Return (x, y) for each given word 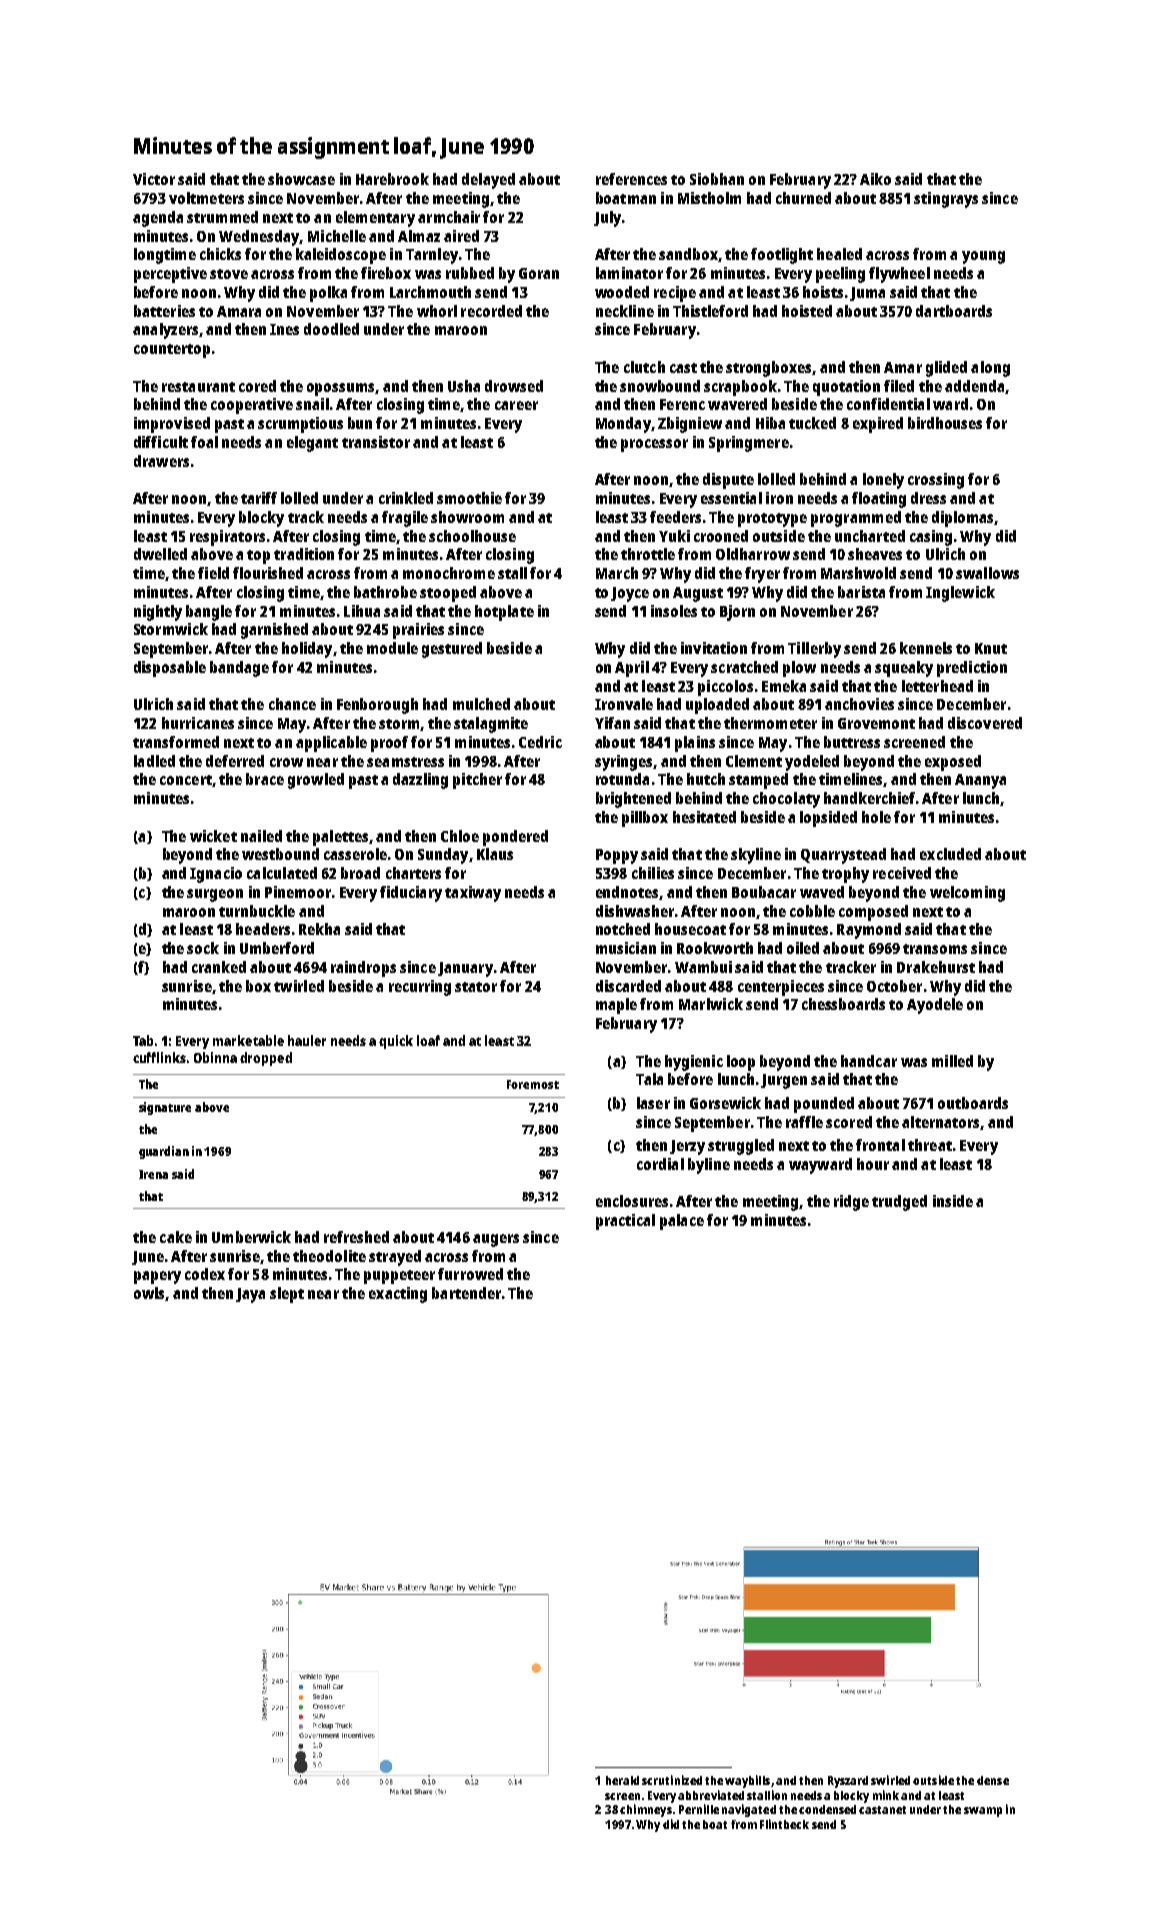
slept (287, 1295)
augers (496, 1240)
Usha (464, 386)
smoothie (469, 498)
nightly (158, 613)
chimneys (646, 1810)
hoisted (807, 311)
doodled (331, 329)
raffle (804, 1122)
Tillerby (814, 650)
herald (622, 1780)
